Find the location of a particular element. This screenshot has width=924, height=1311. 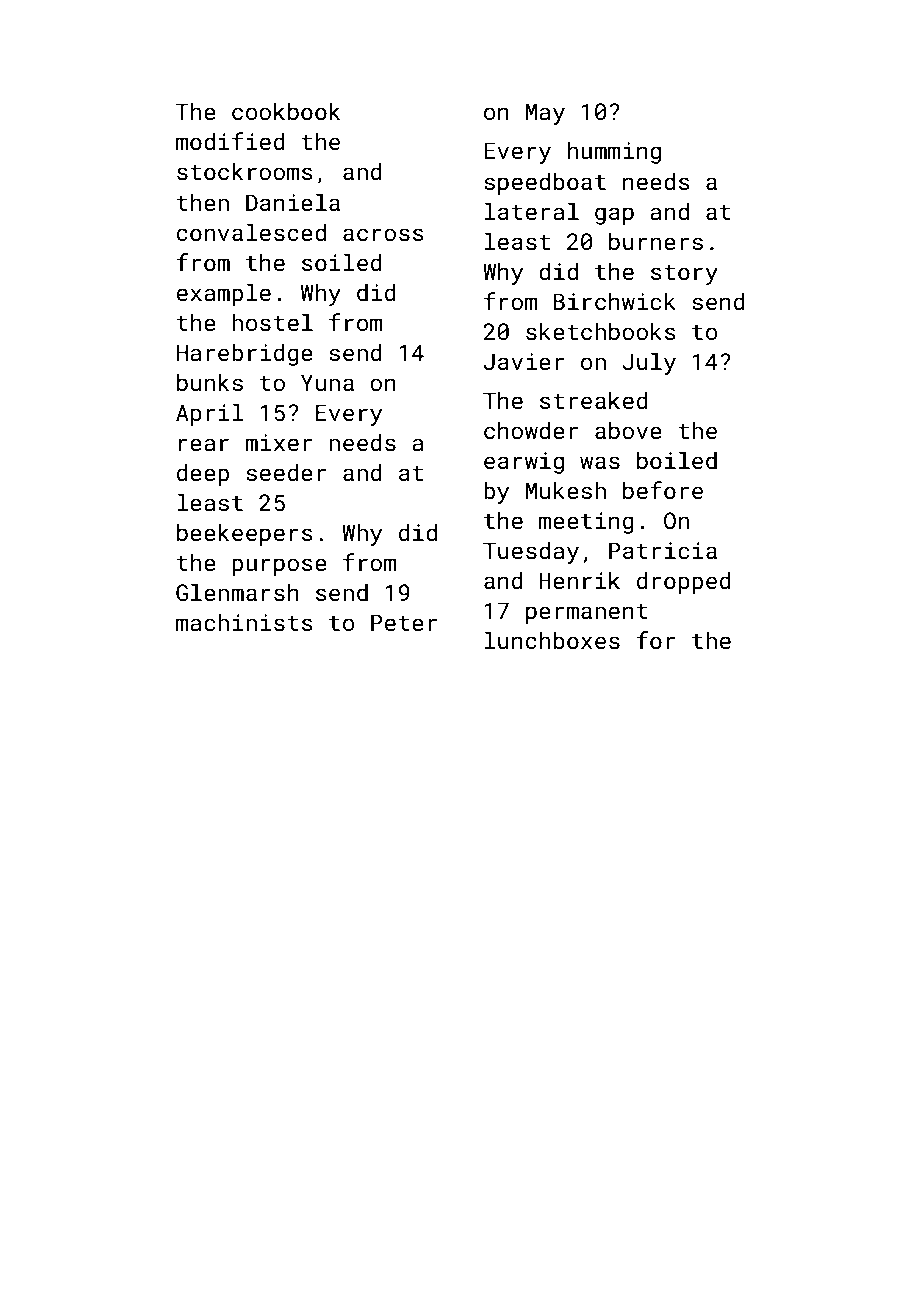

boiled is located at coordinates (677, 460).
